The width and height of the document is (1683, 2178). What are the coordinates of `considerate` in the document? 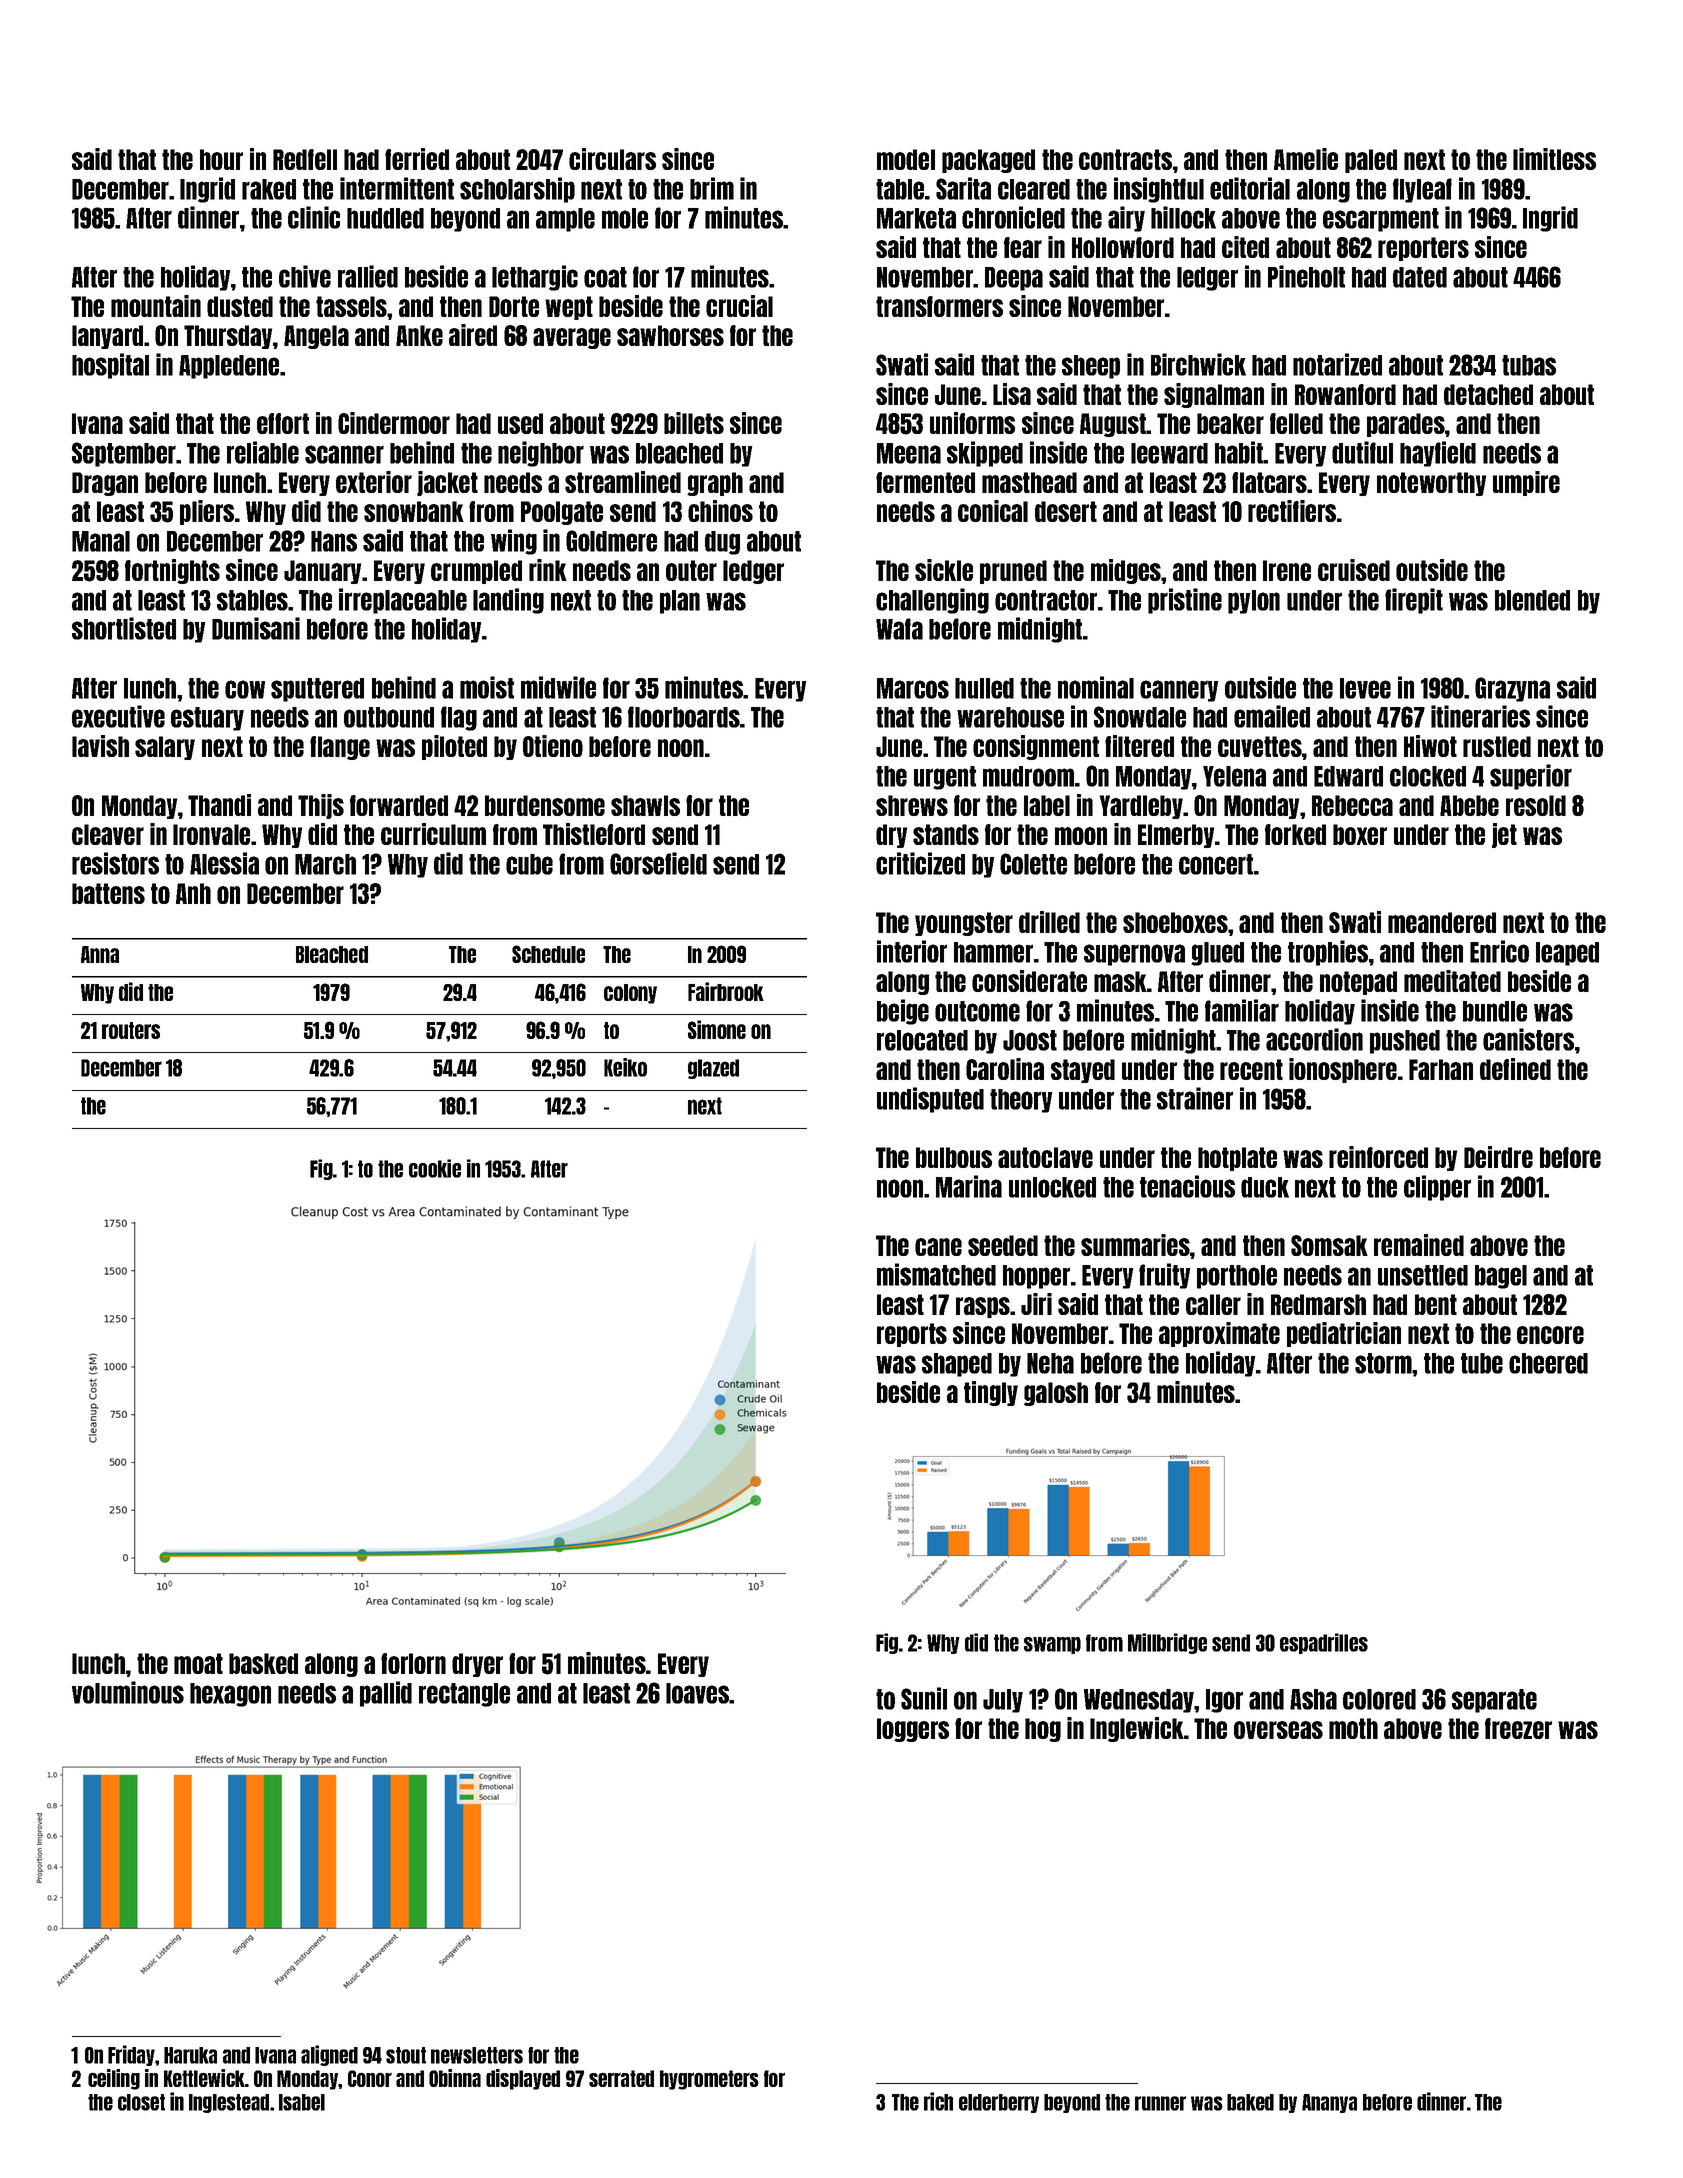 It's located at (1029, 981).
